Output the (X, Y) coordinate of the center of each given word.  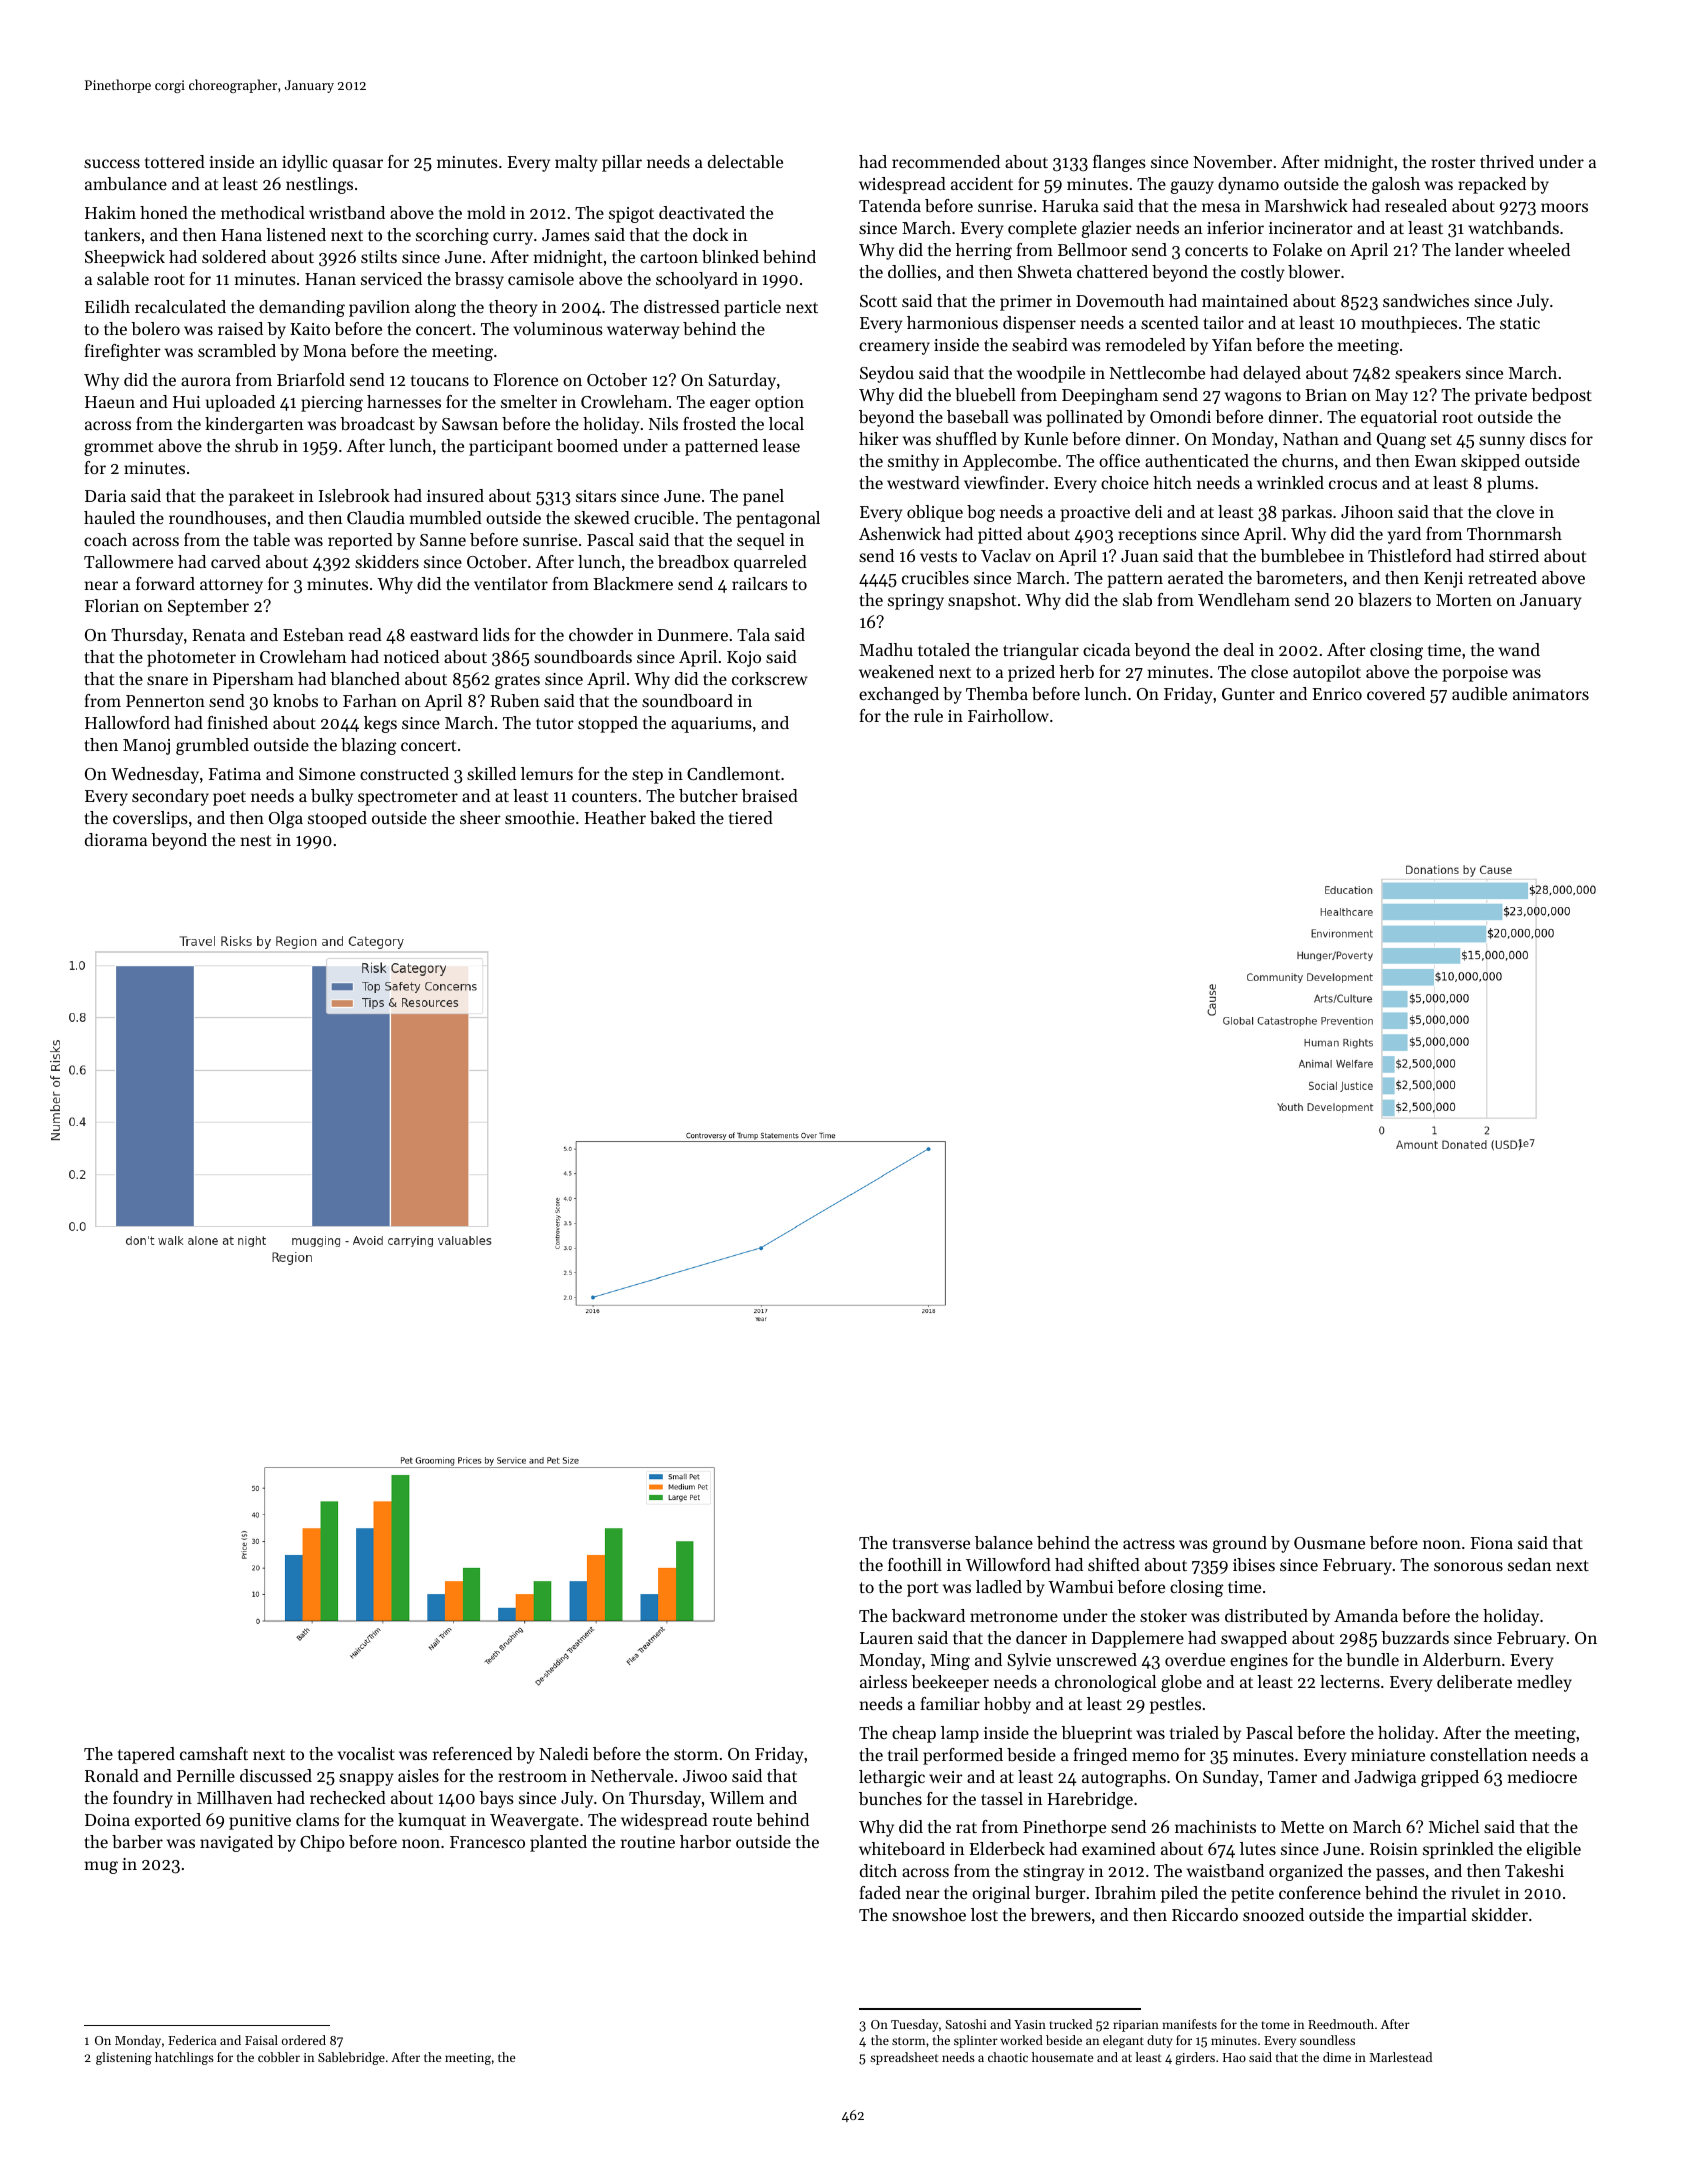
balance (1004, 1542)
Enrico (1337, 694)
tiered (751, 817)
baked (673, 817)
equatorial (1399, 418)
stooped (337, 819)
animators (1551, 694)
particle (752, 308)
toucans (440, 380)
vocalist (366, 1753)
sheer (480, 817)
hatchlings (184, 2058)
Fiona (1491, 1543)
